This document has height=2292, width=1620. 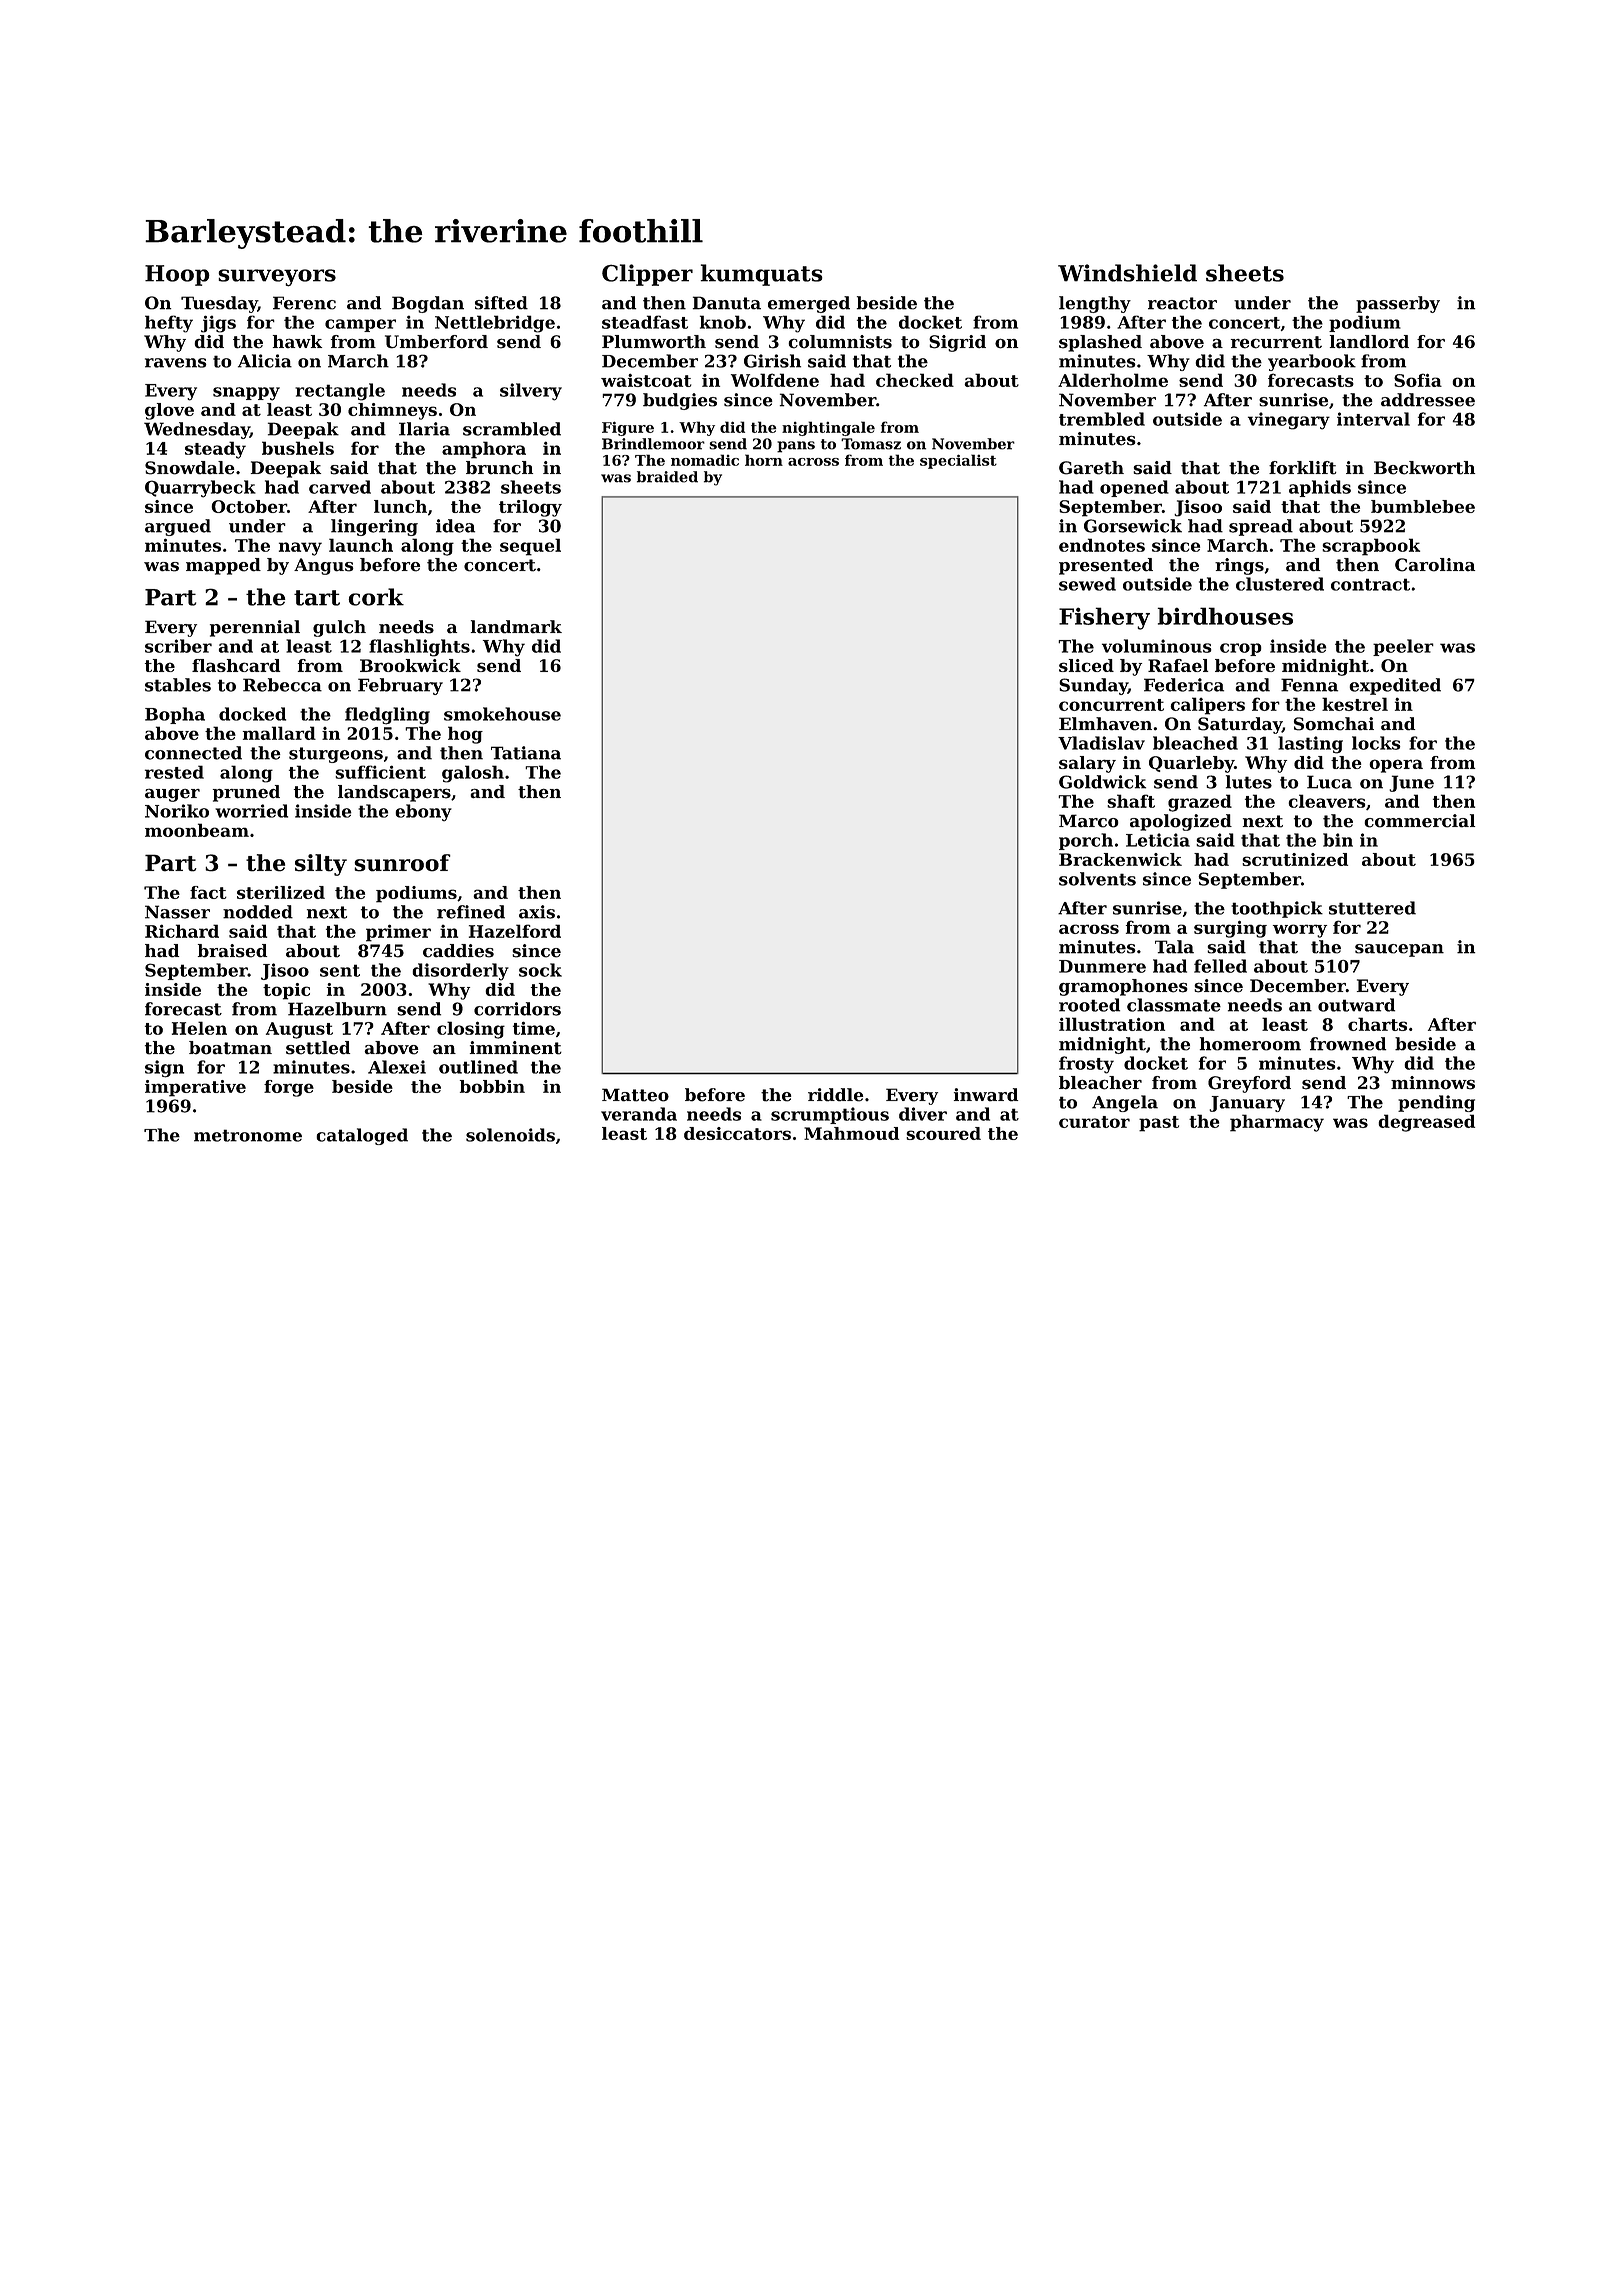 I want to click on flashlights, so click(x=419, y=648).
